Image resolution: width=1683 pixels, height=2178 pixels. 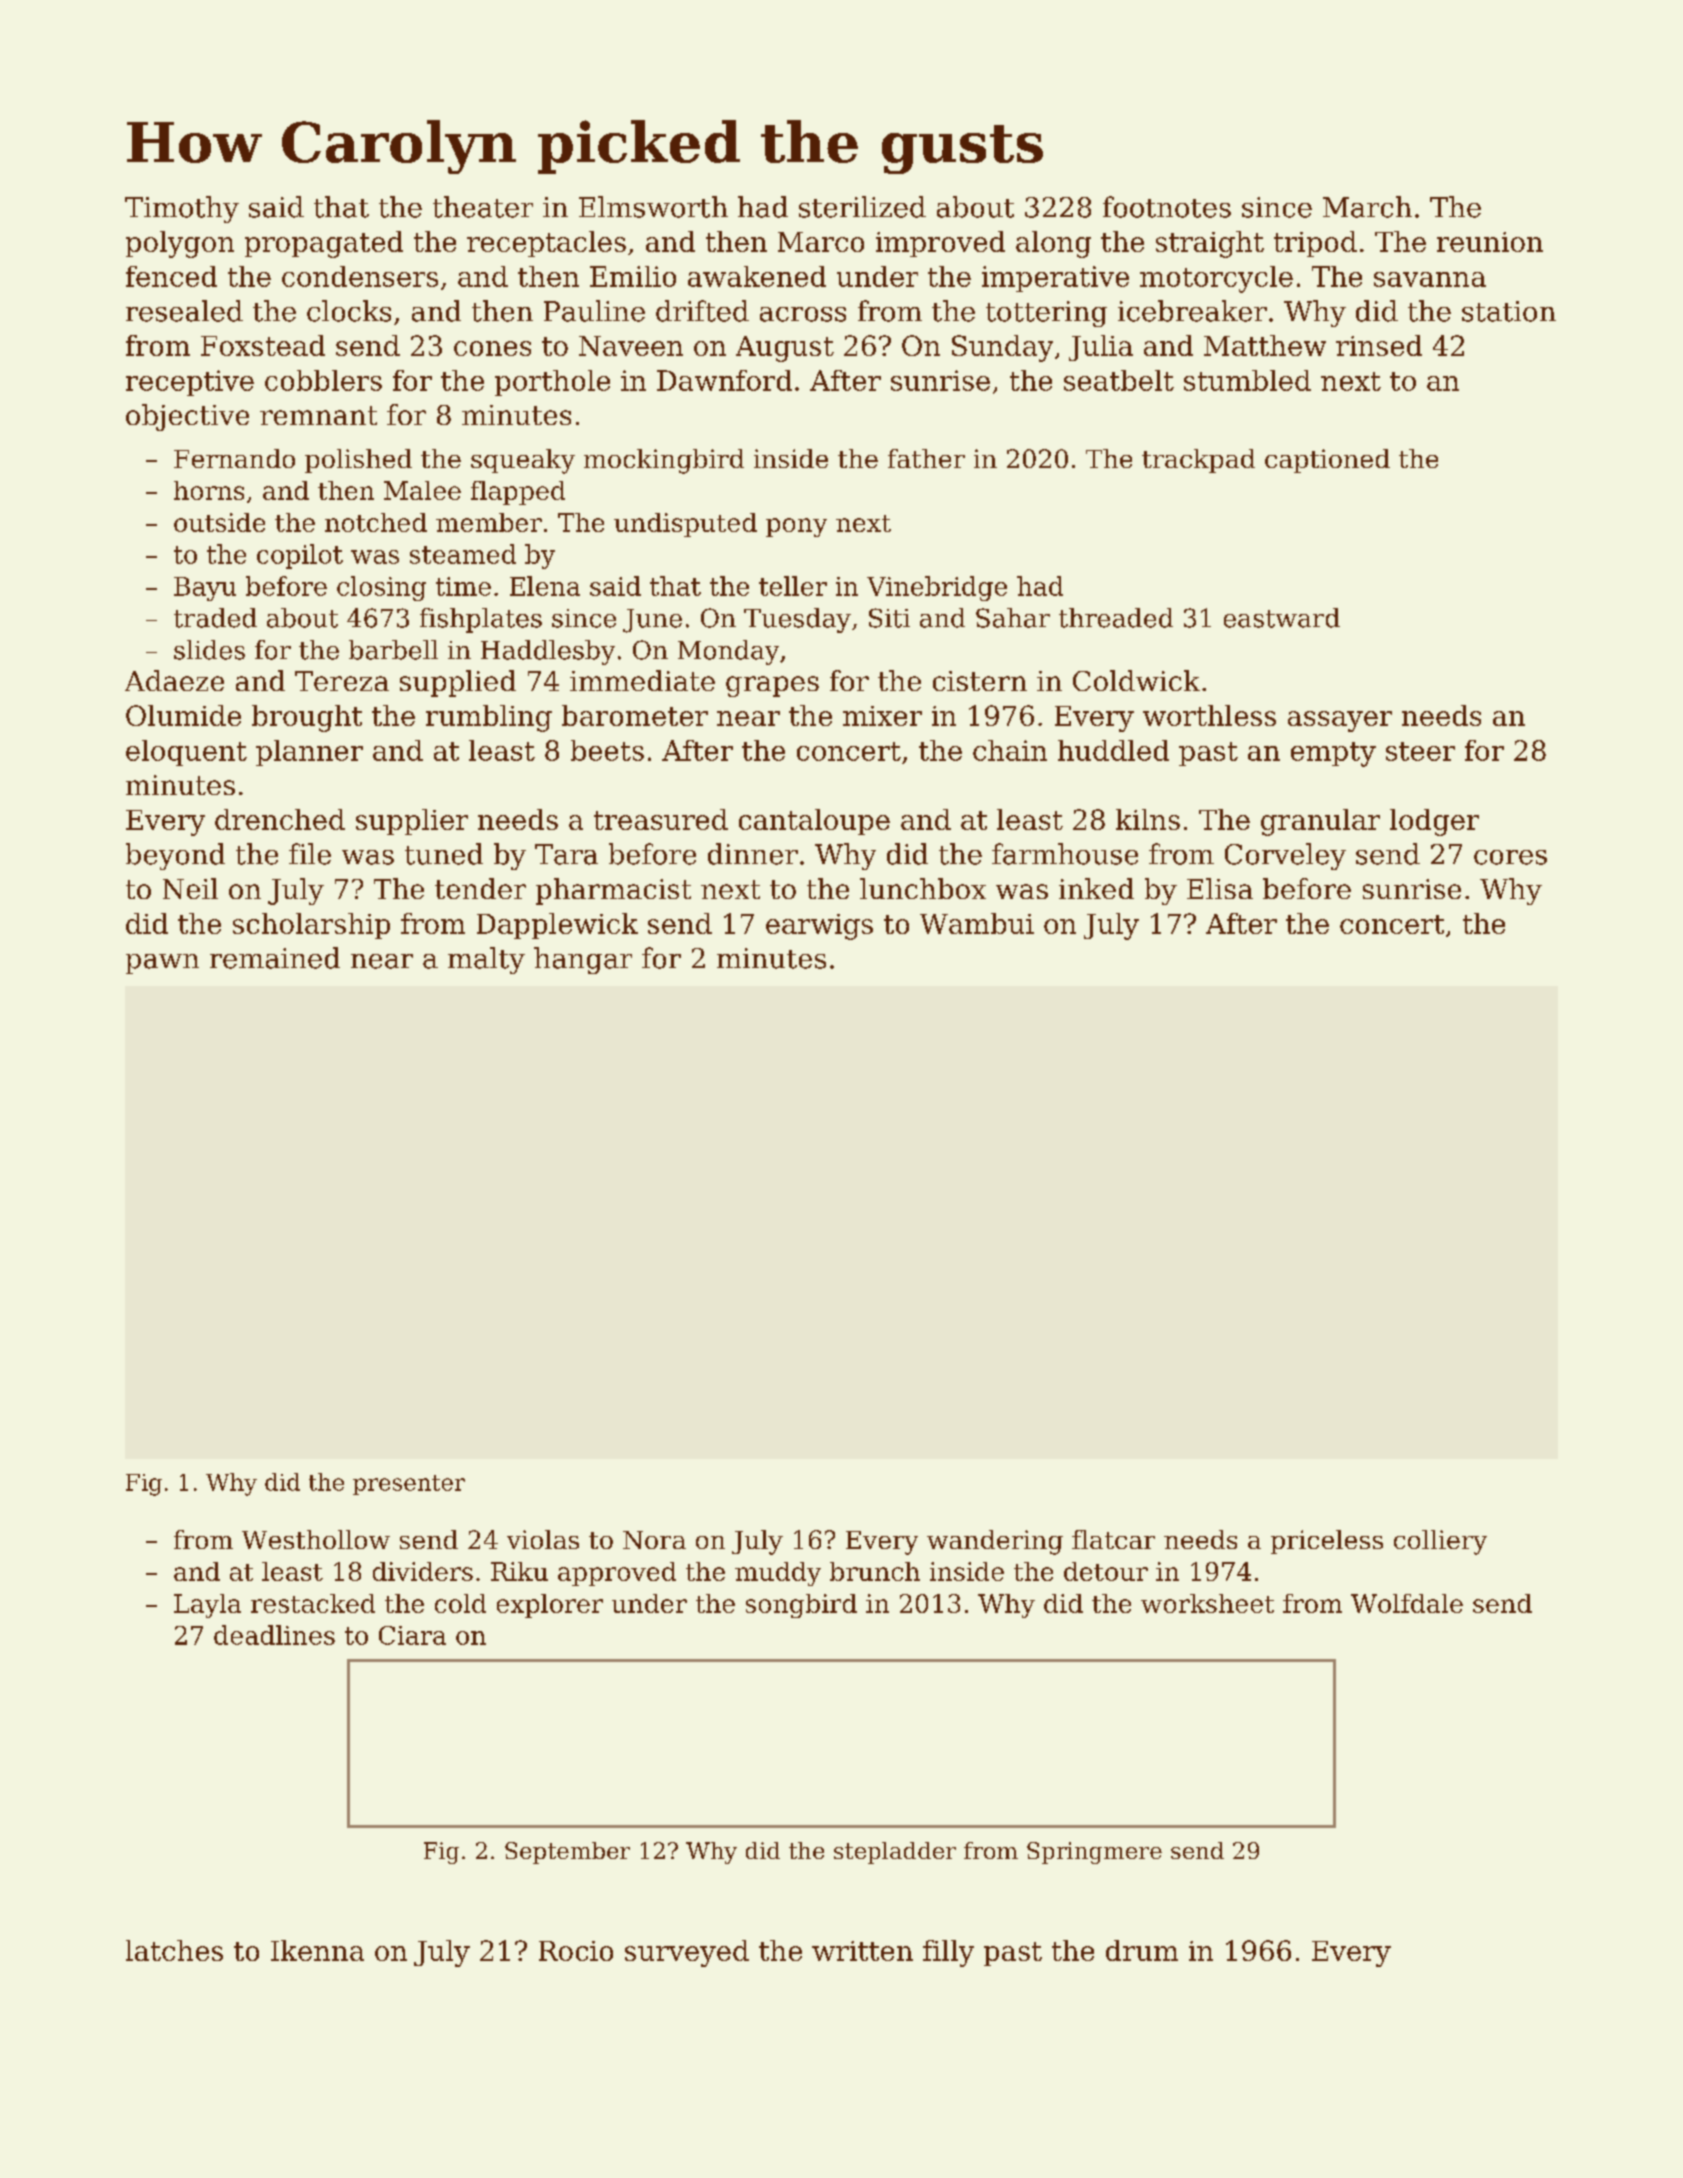 I want to click on Dawnford, so click(x=724, y=380).
